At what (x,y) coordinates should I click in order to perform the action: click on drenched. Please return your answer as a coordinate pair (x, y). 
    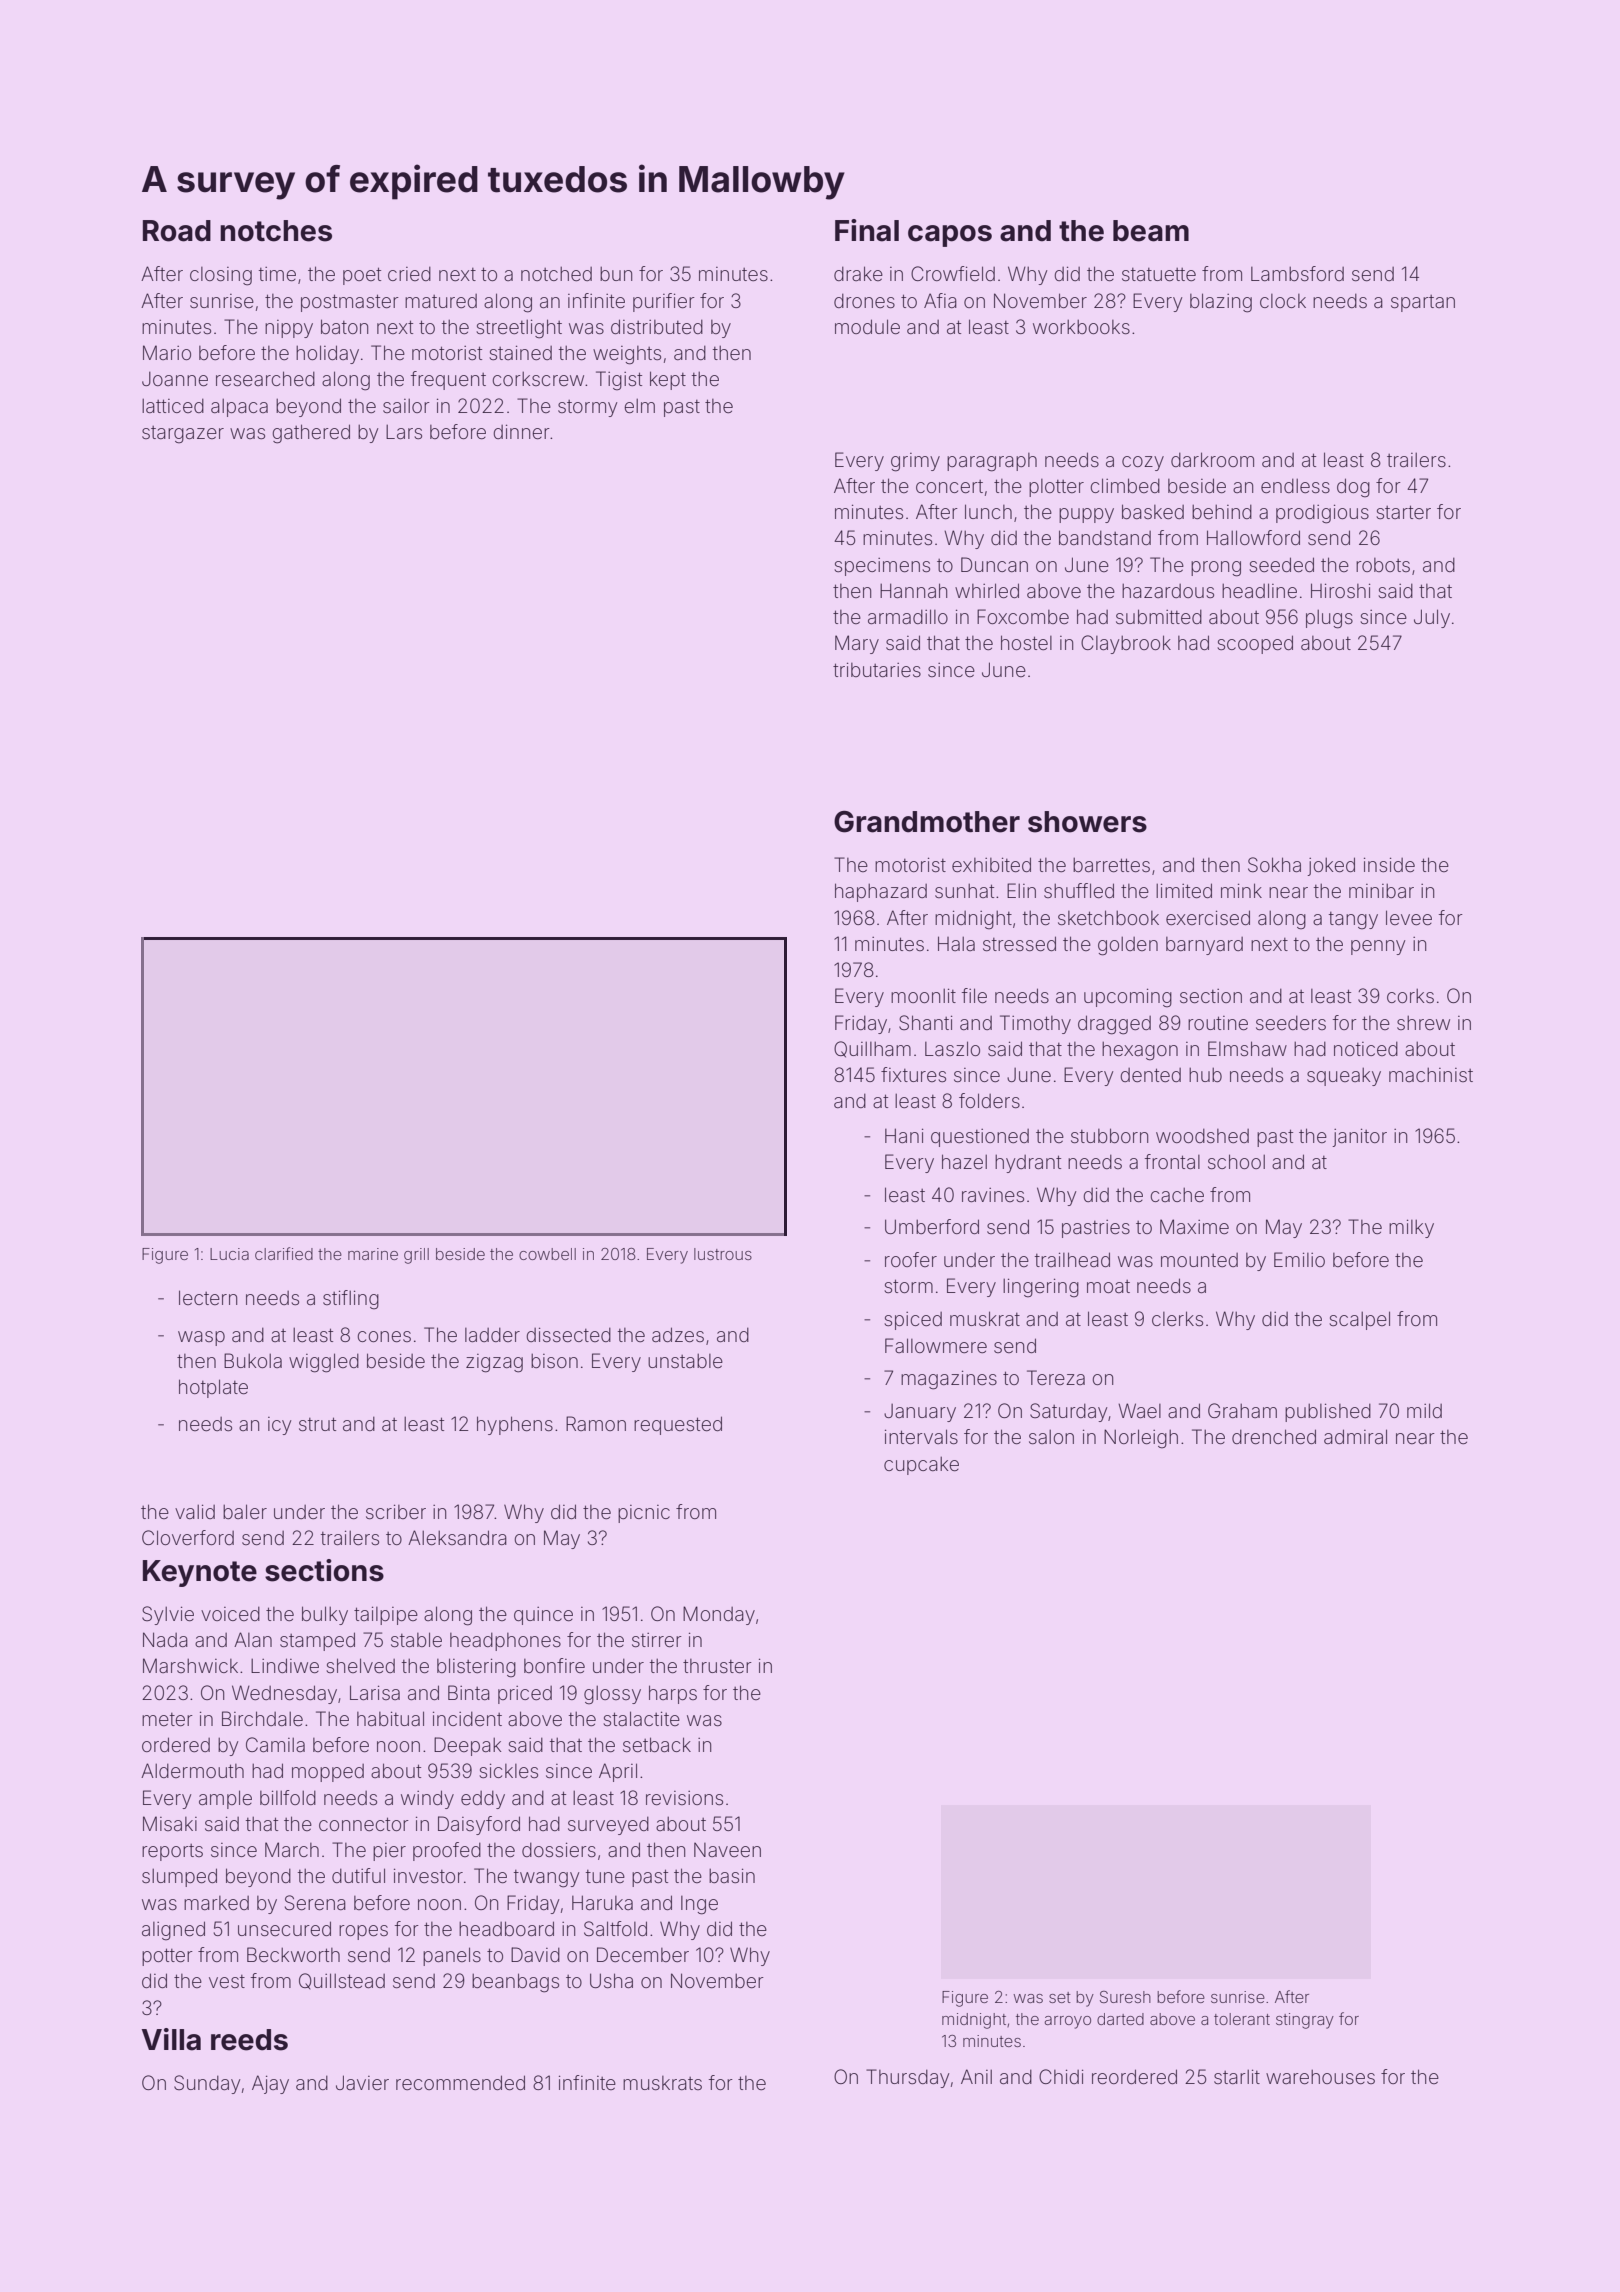
    Looking at the image, I should click on (1274, 1436).
